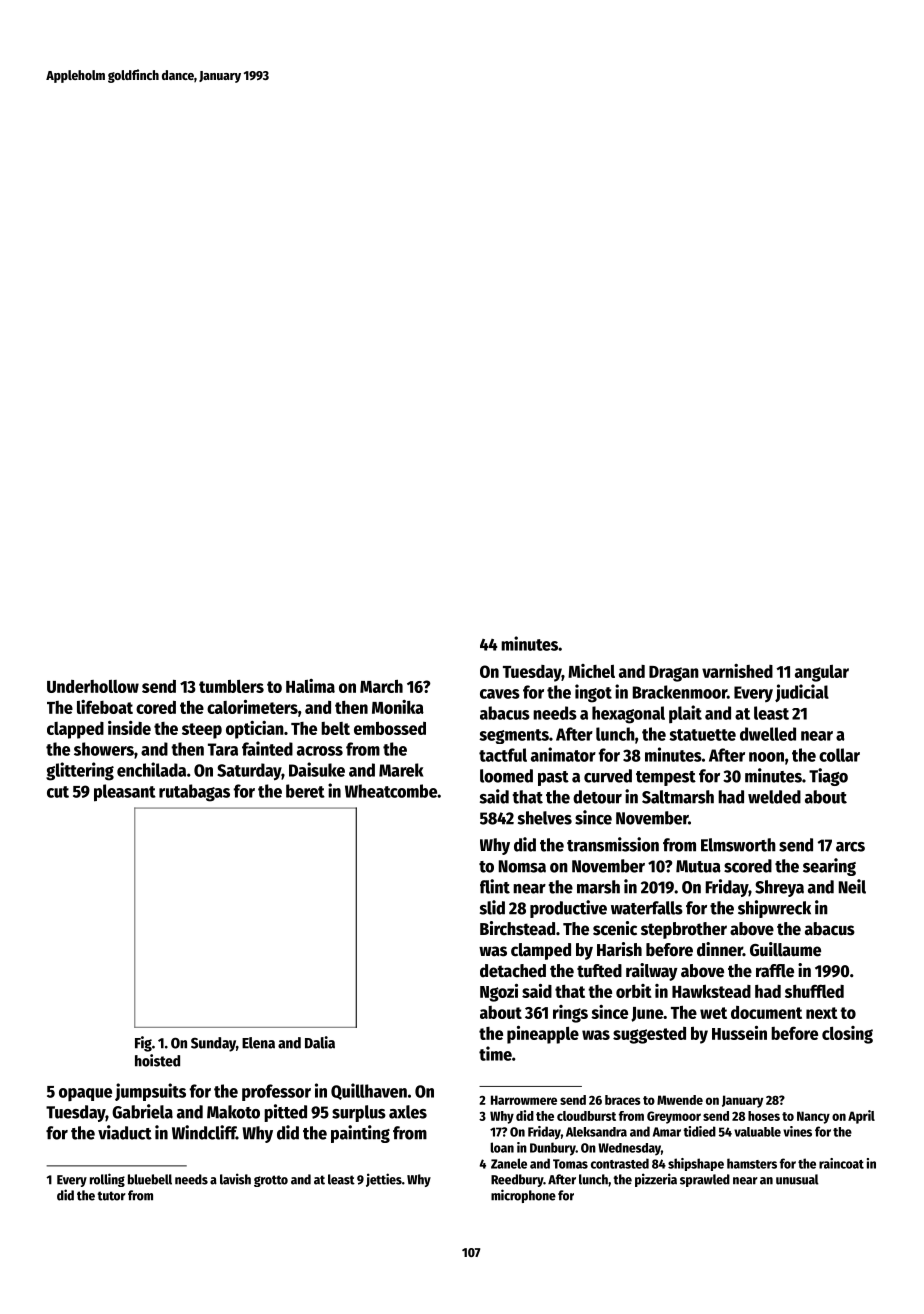 Image resolution: width=924 pixels, height=1314 pixels. What do you see at coordinates (680, 1100) in the screenshot?
I see `Mwende` at bounding box center [680, 1100].
